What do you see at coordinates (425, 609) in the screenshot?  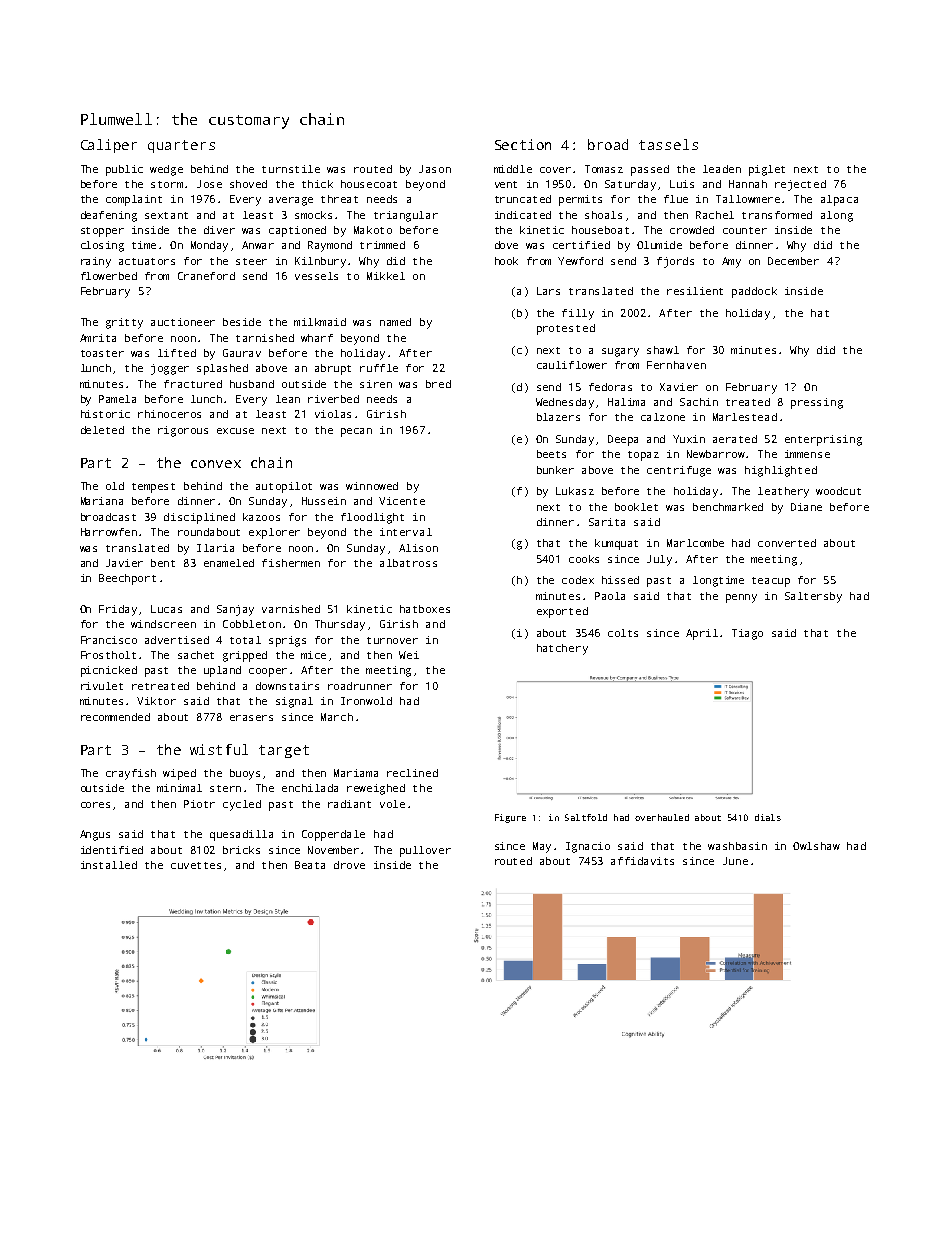 I see `hatboxes` at bounding box center [425, 609].
